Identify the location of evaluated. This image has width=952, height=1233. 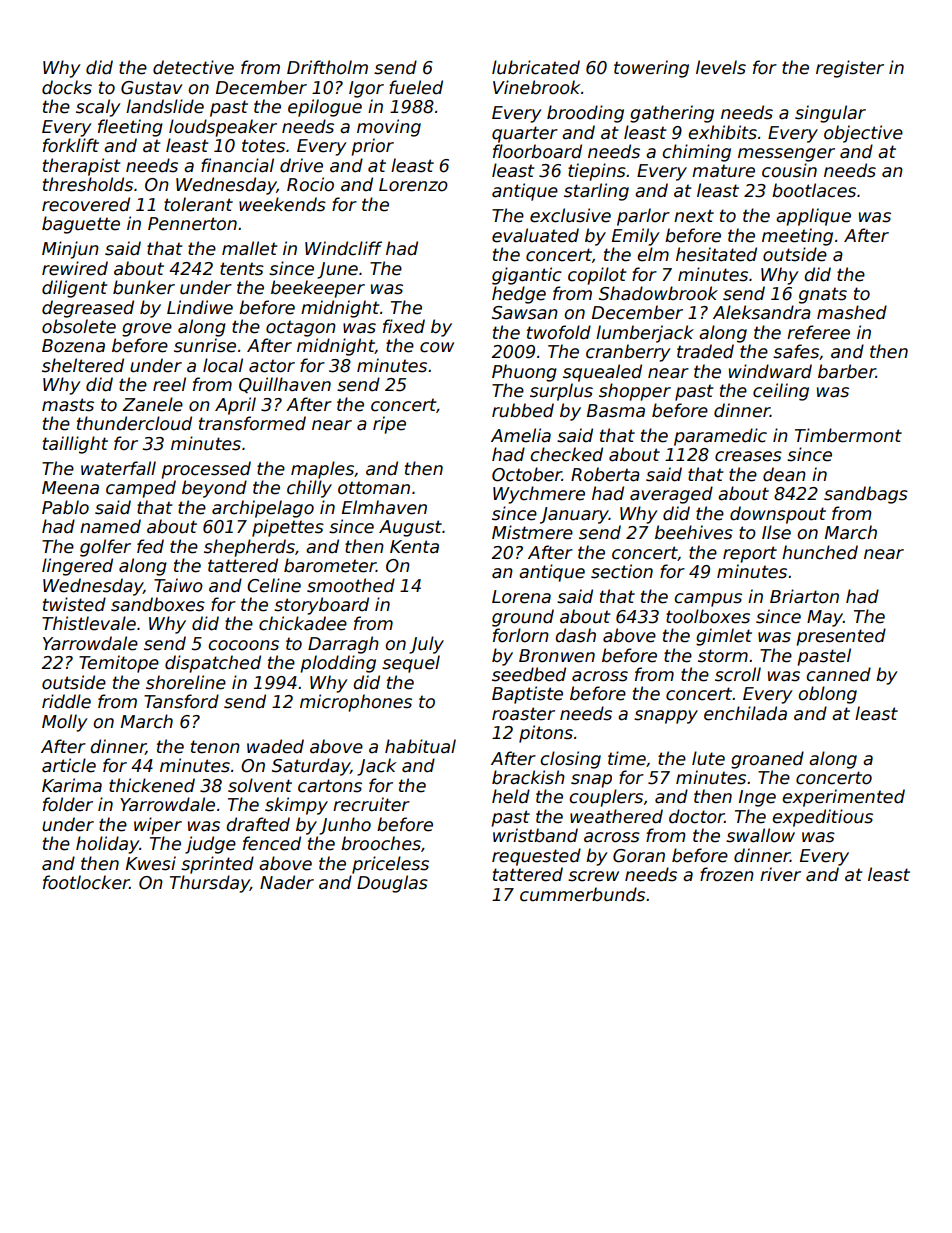
(535, 235).
